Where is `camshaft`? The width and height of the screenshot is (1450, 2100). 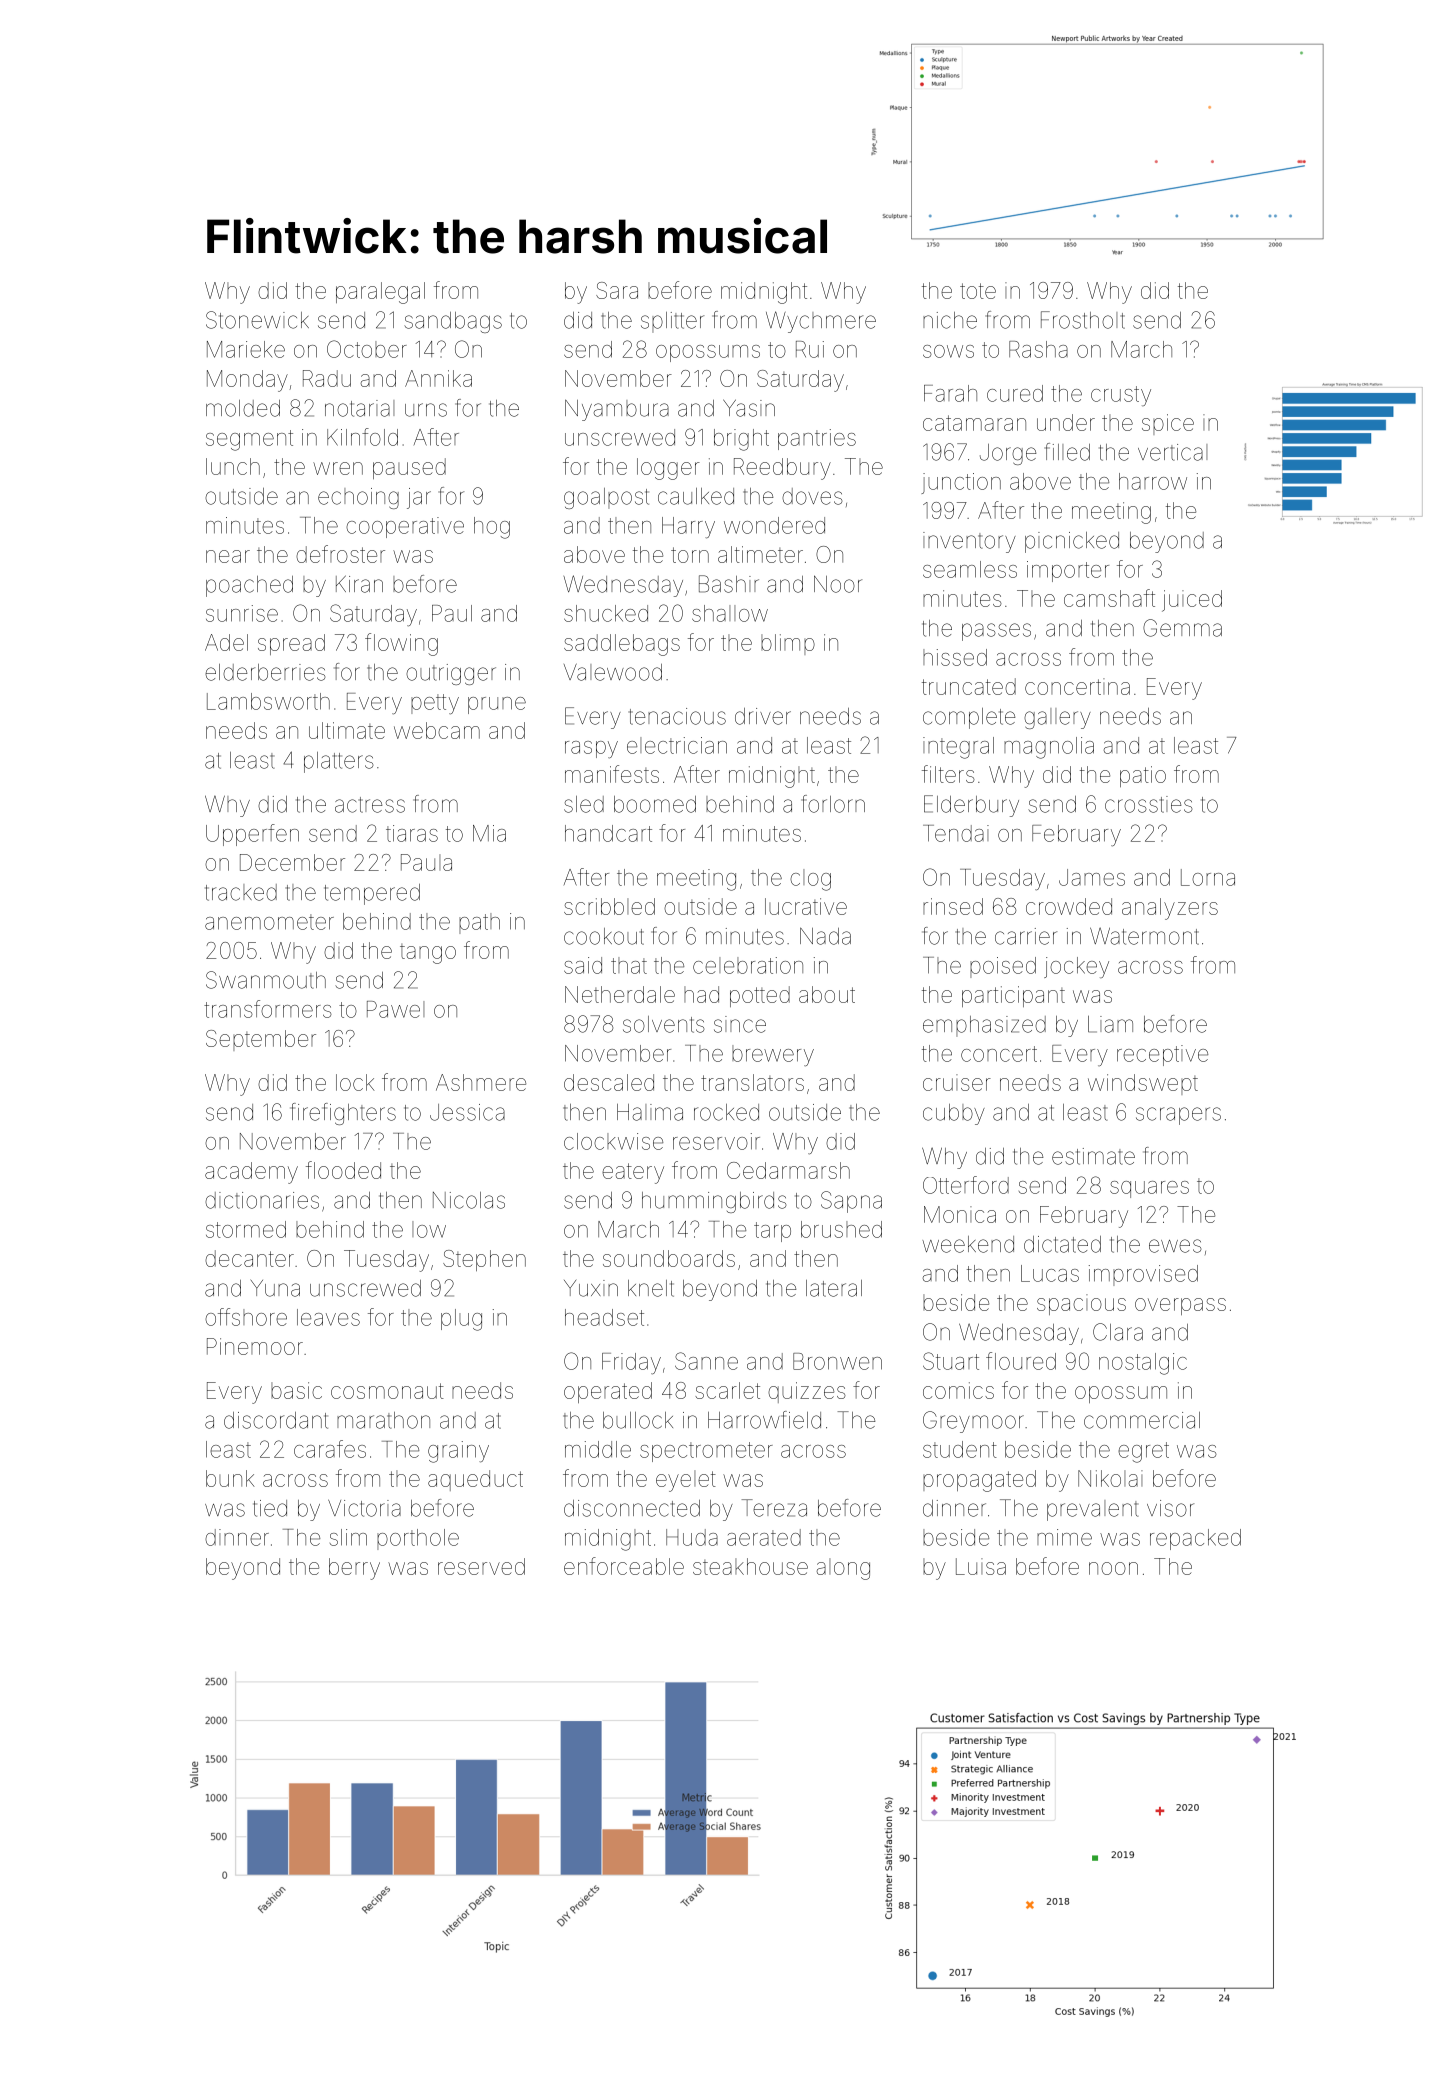 camshaft is located at coordinates (1109, 598).
